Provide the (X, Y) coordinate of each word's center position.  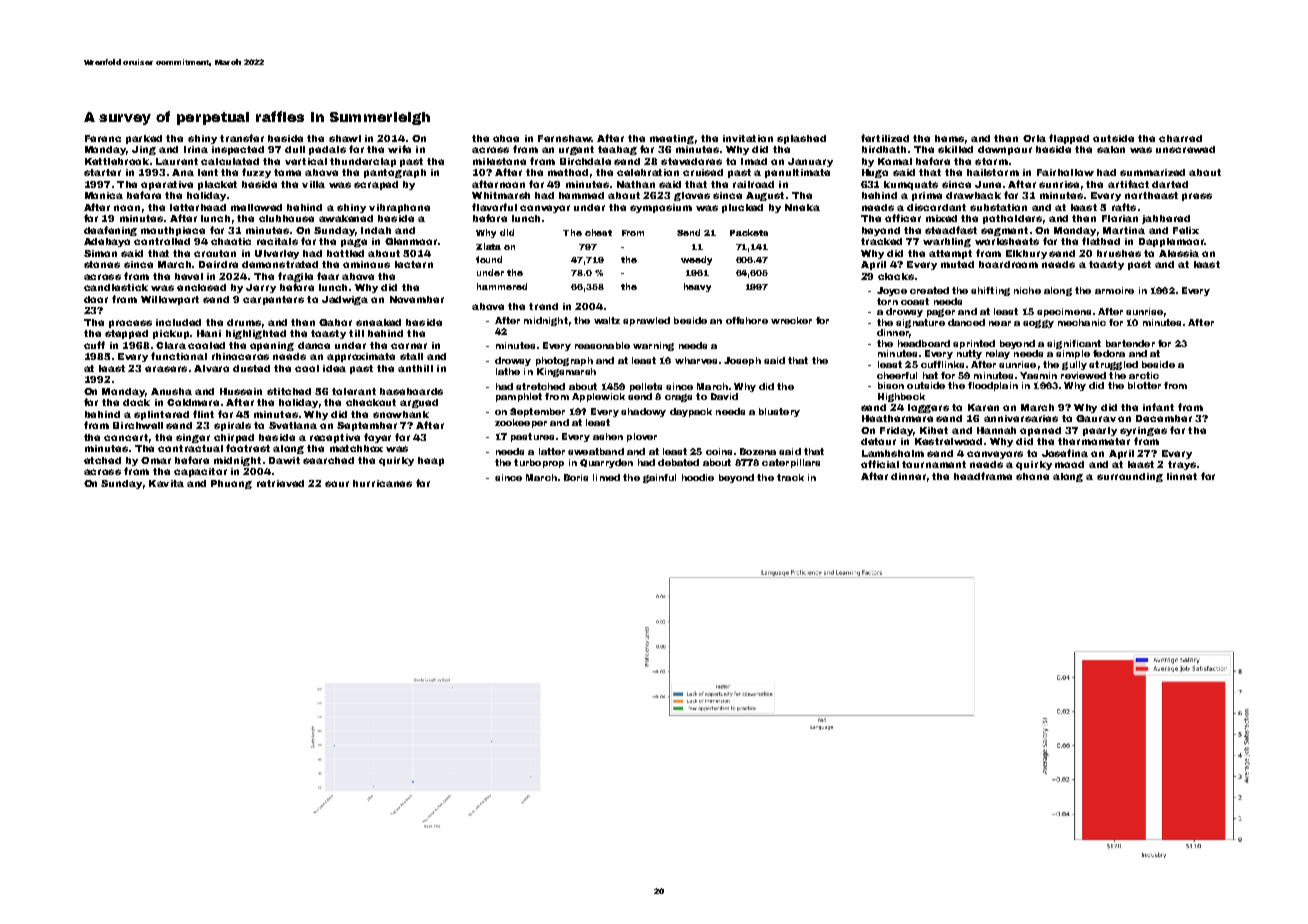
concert (126, 437)
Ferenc (103, 138)
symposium (661, 208)
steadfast (951, 230)
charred (1180, 138)
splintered (161, 415)
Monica (104, 195)
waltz (607, 320)
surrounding (1130, 477)
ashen (608, 436)
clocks (896, 276)
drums (244, 322)
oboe (506, 138)
